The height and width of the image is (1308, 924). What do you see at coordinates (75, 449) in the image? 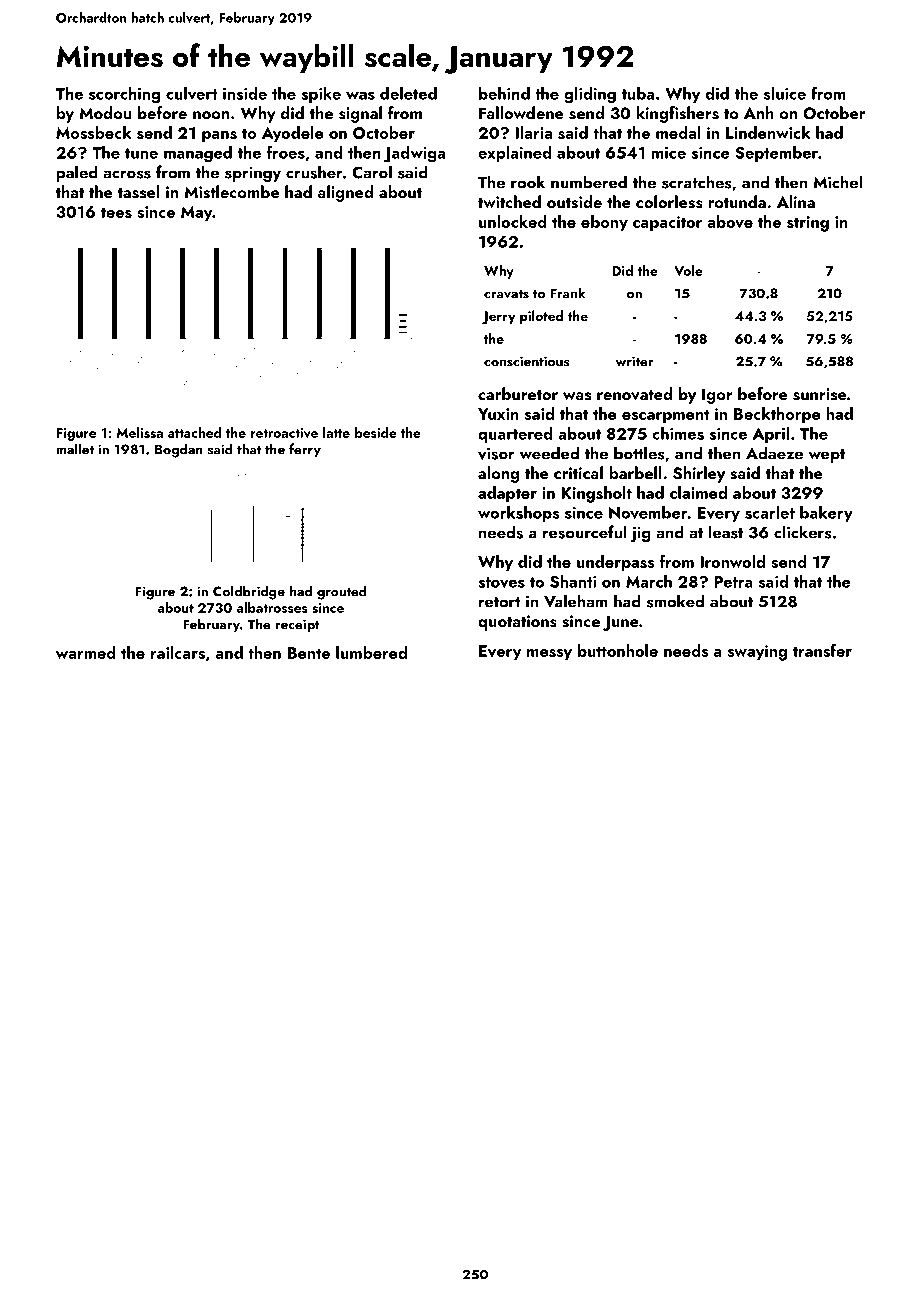
I see `mallet` at bounding box center [75, 449].
